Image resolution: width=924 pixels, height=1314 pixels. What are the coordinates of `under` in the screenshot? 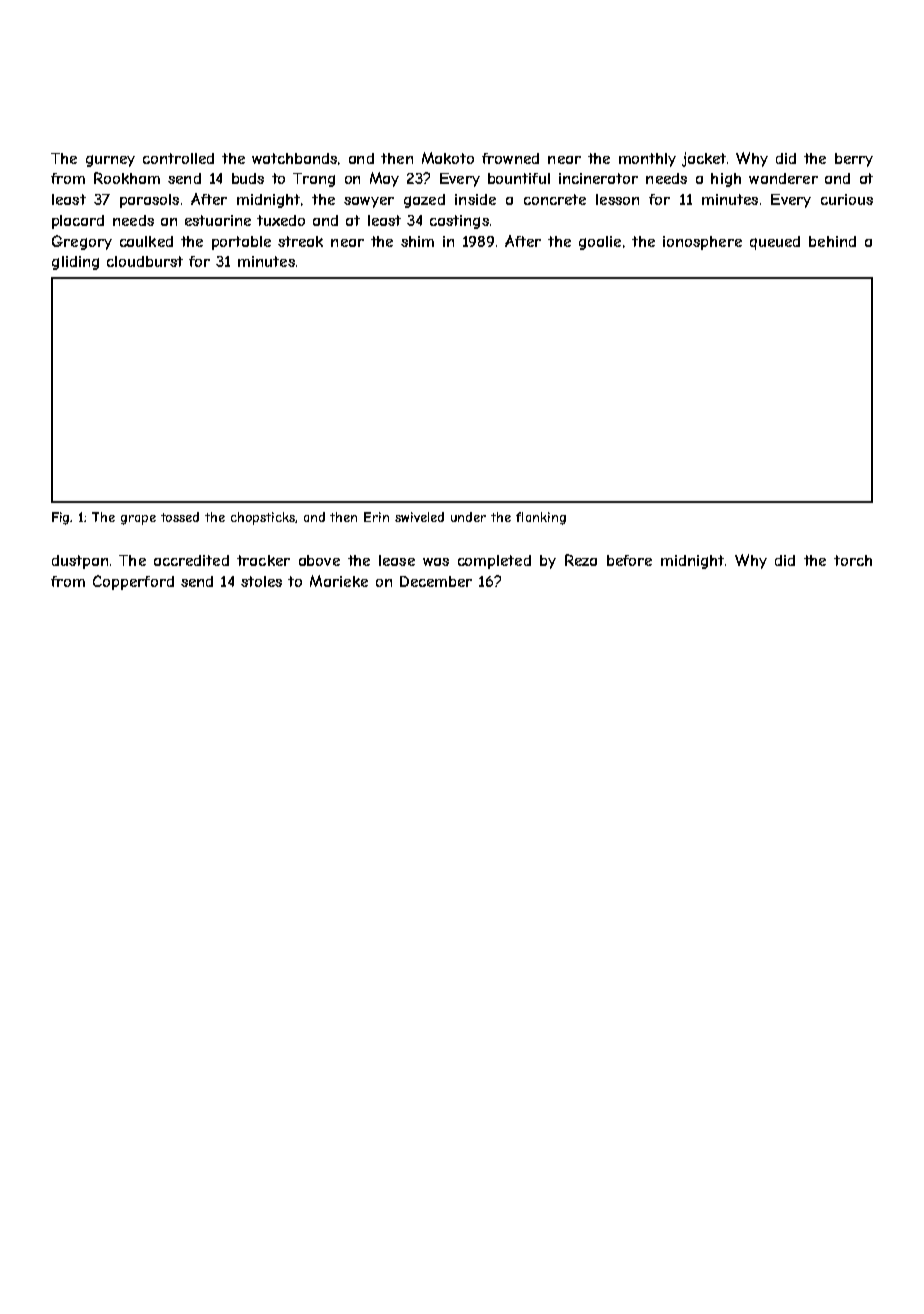 It's located at (468, 517).
